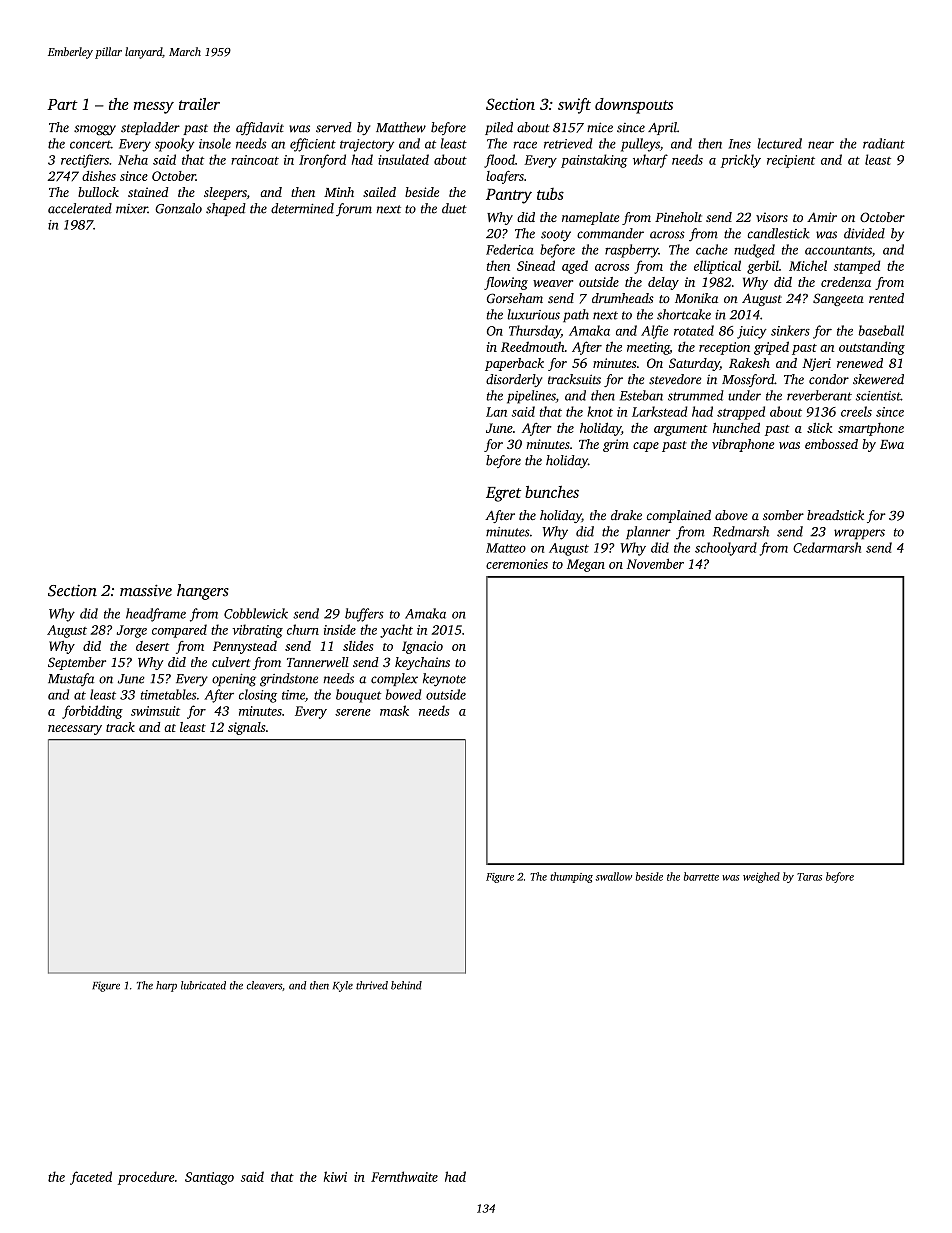  What do you see at coordinates (701, 876) in the screenshot?
I see `barrette` at bounding box center [701, 876].
